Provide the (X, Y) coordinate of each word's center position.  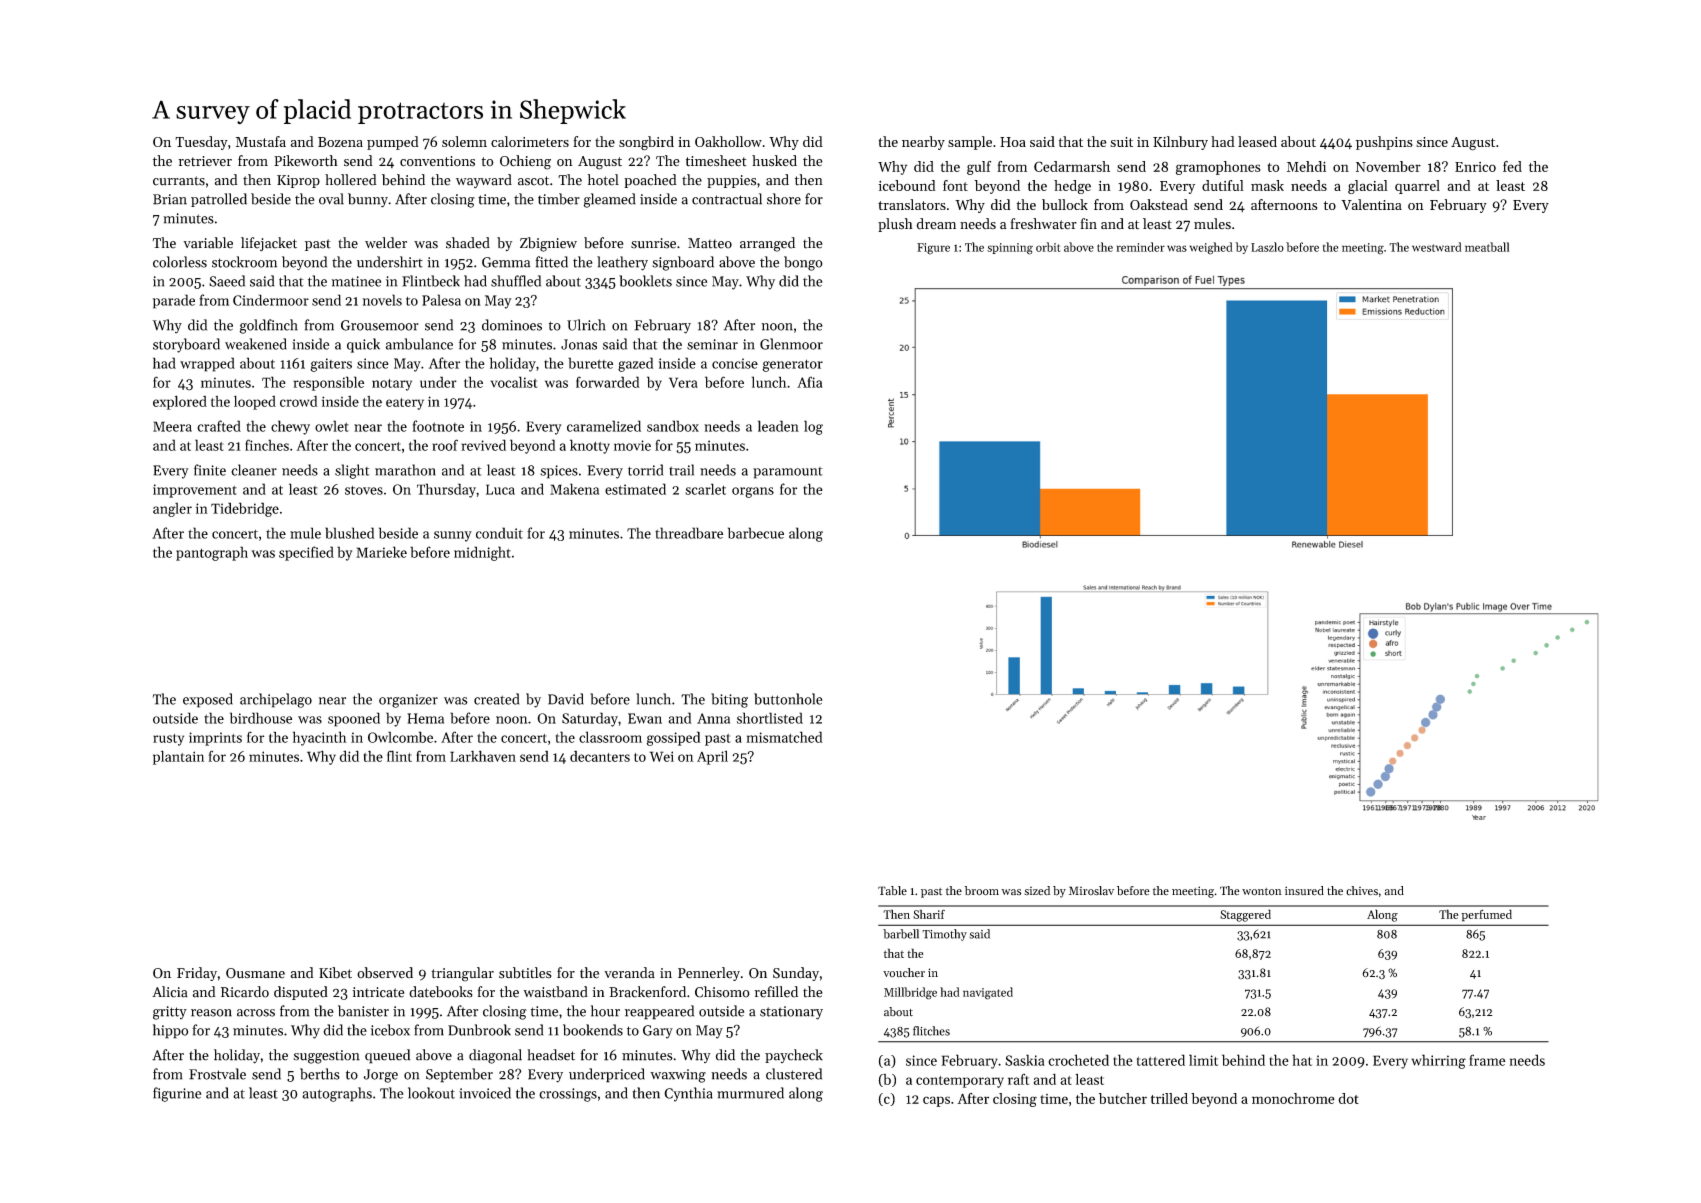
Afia (809, 382)
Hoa (1013, 142)
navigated (988, 993)
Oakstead (1159, 204)
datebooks (441, 992)
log (813, 427)
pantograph (212, 553)
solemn (464, 141)
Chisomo (722, 992)
